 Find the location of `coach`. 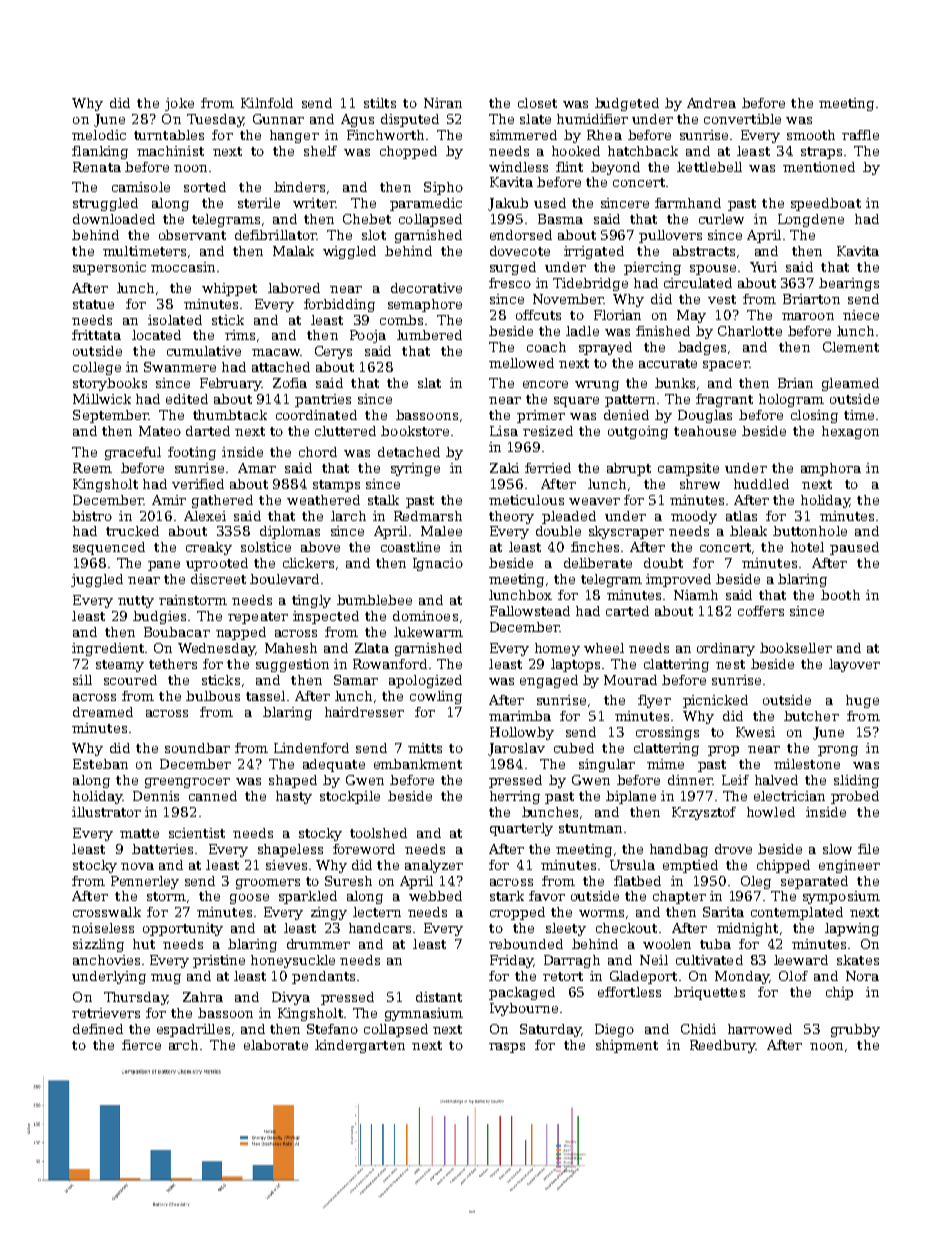

coach is located at coordinates (546, 347).
